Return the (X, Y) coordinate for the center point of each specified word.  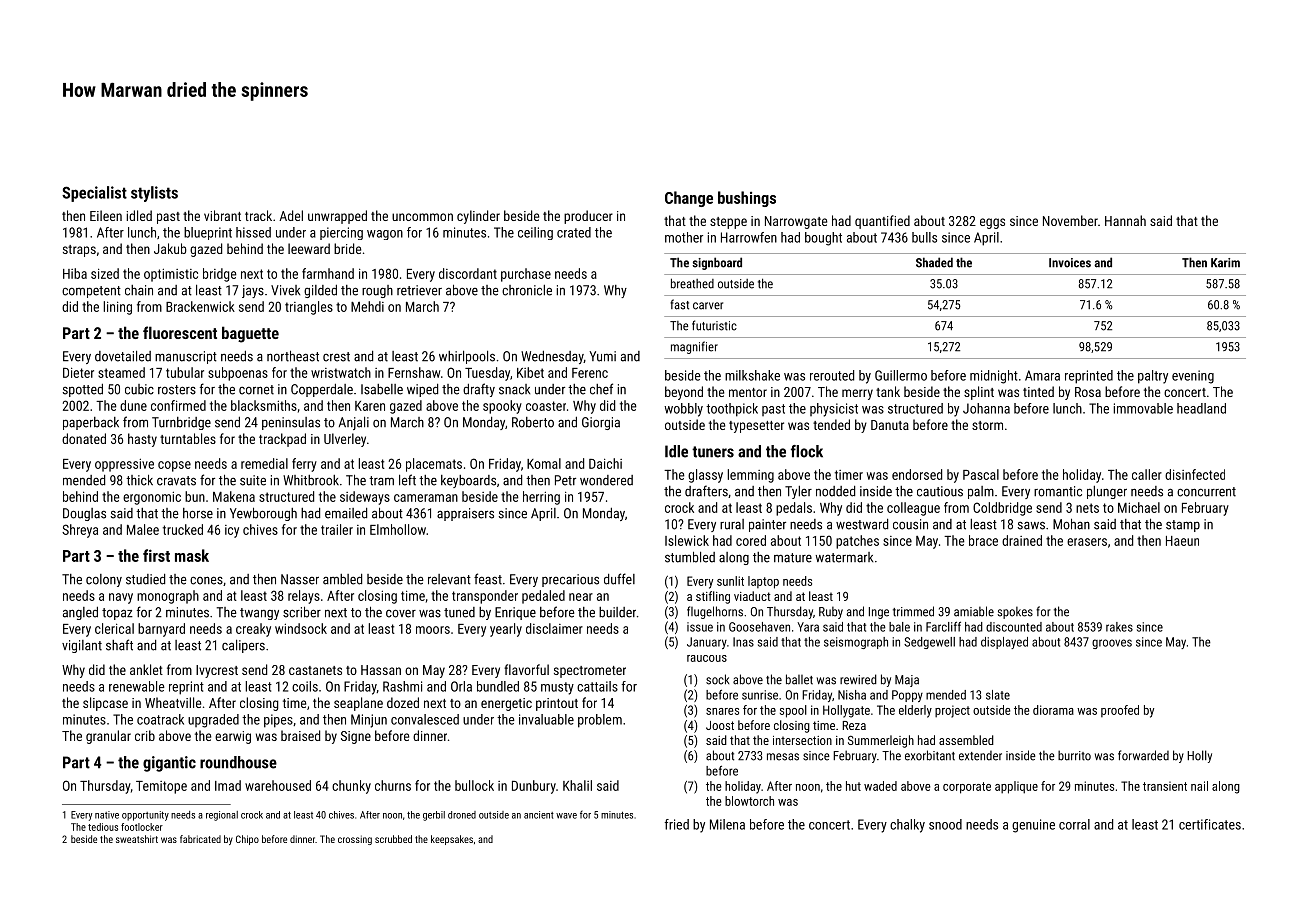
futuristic (714, 325)
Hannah (1125, 220)
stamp (1183, 526)
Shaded (934, 262)
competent (91, 292)
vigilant (82, 646)
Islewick (687, 540)
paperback (91, 423)
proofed (1120, 711)
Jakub (170, 248)
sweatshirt (137, 839)
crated (574, 232)
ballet (799, 679)
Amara (1042, 375)
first (156, 555)
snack (514, 389)
